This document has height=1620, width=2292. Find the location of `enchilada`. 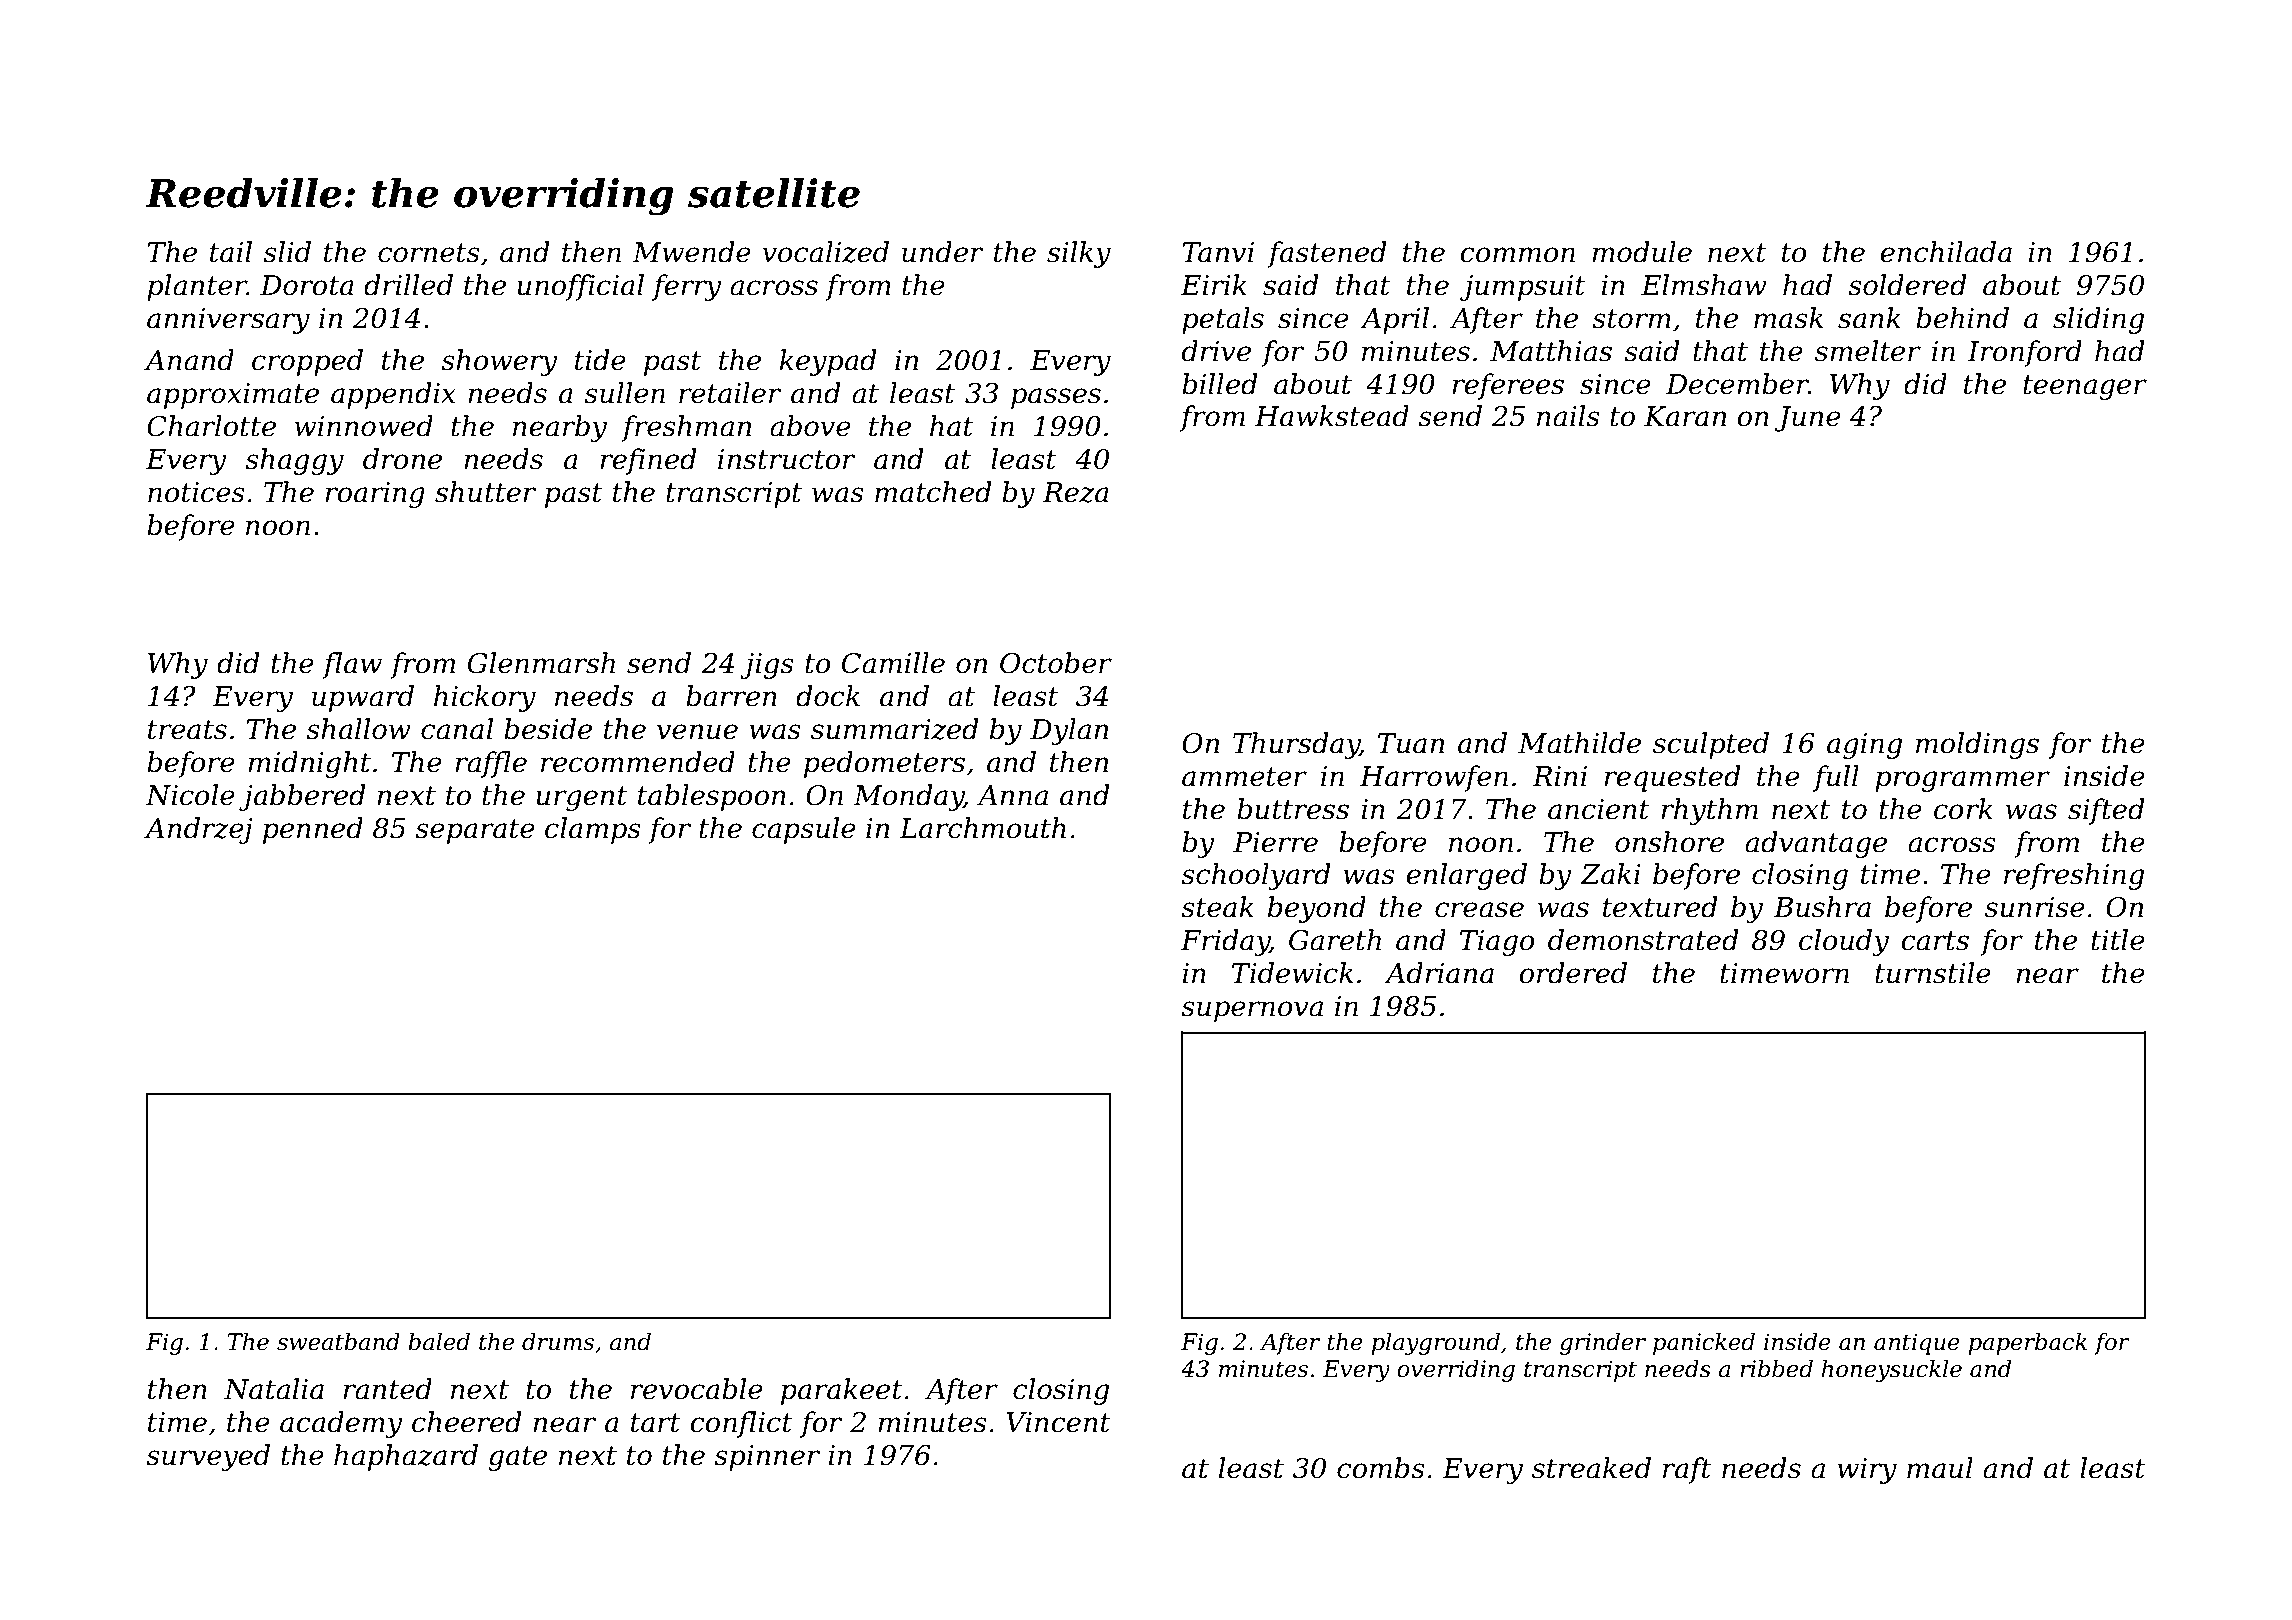

enchilada is located at coordinates (1946, 252).
